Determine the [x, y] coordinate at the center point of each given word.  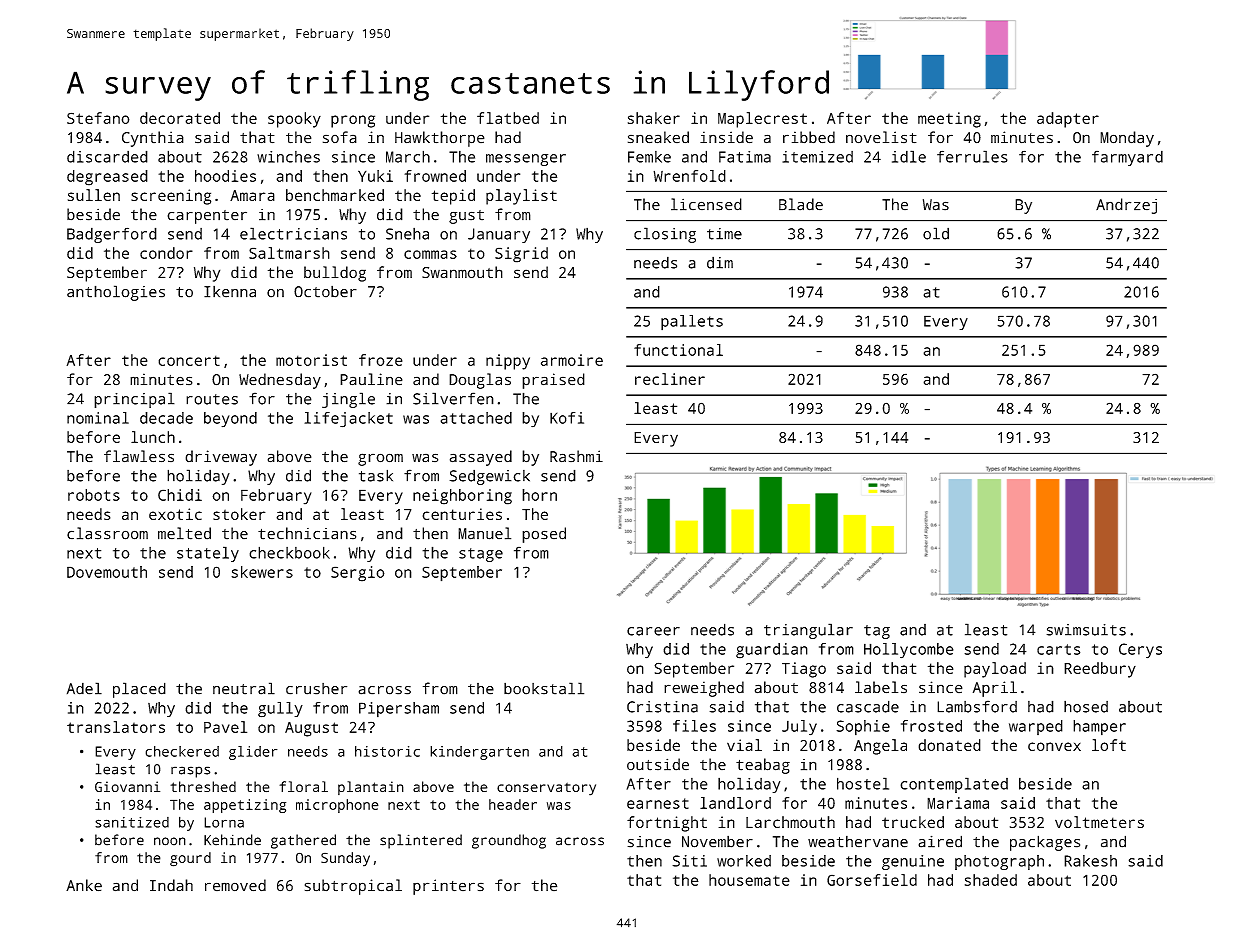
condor [166, 253]
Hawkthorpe [440, 139]
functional [678, 350]
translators [116, 727]
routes [212, 399]
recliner [670, 379]
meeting [949, 120]
